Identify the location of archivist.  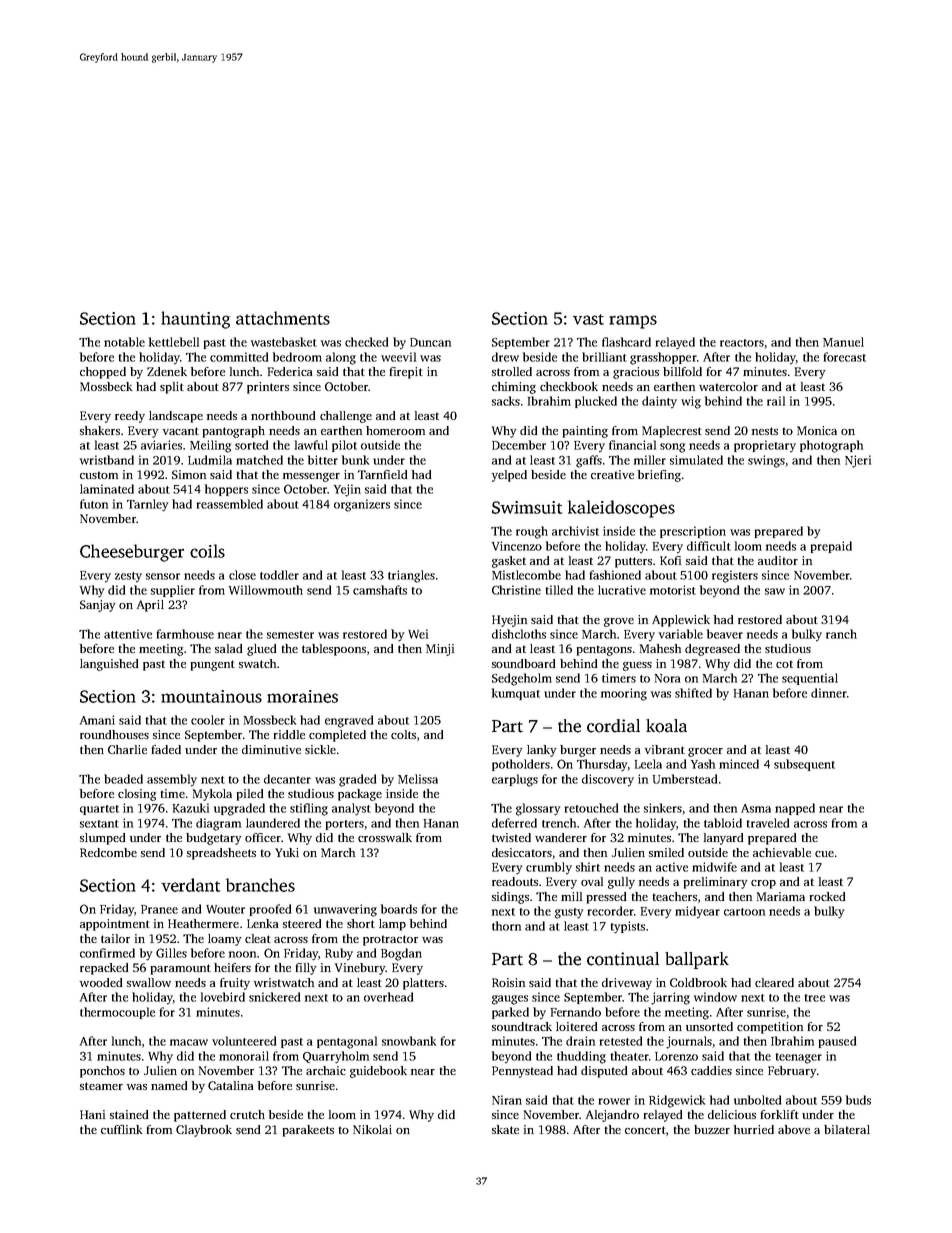
(575, 531).
